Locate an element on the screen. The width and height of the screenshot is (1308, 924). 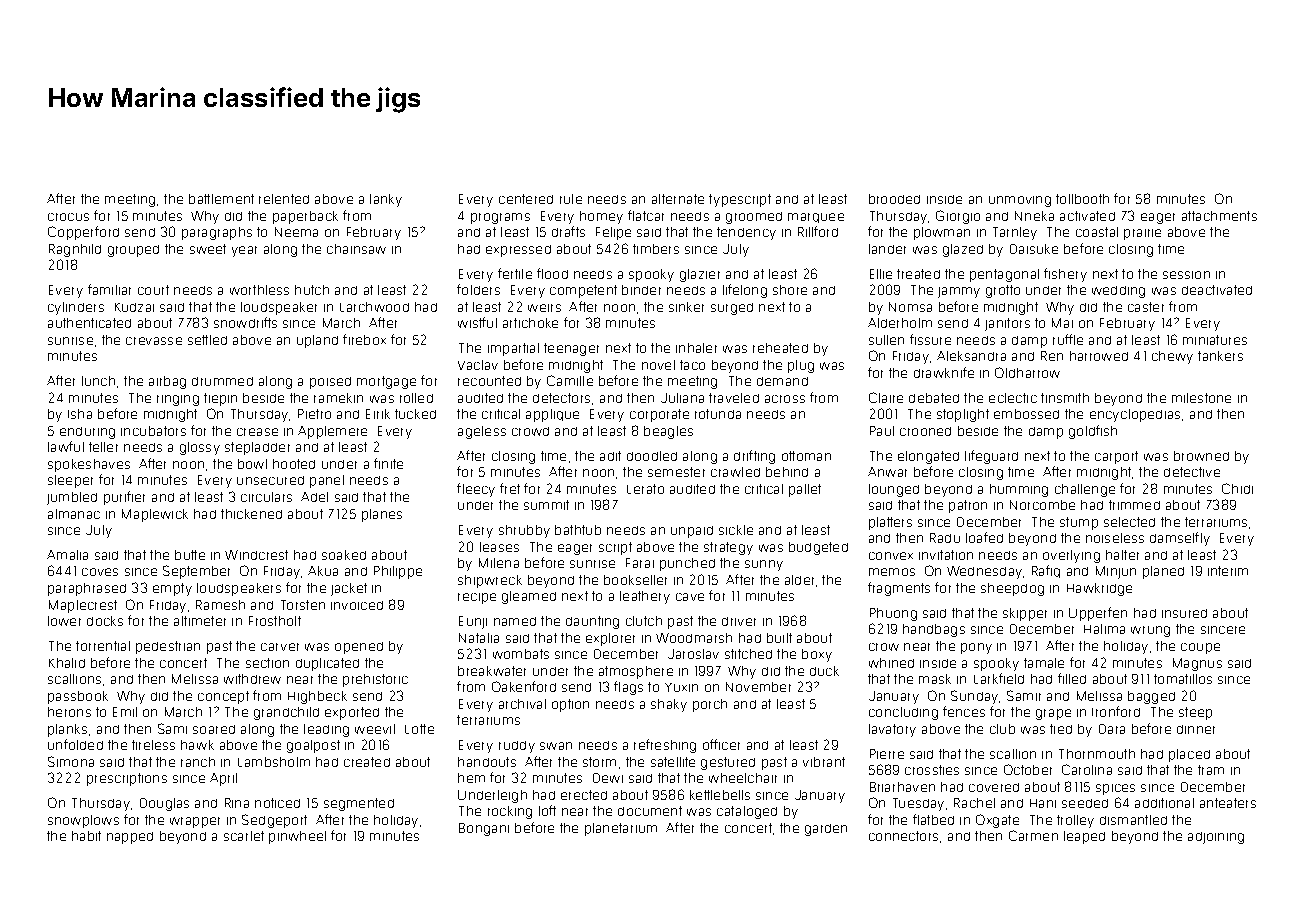
Douglas is located at coordinates (164, 804).
